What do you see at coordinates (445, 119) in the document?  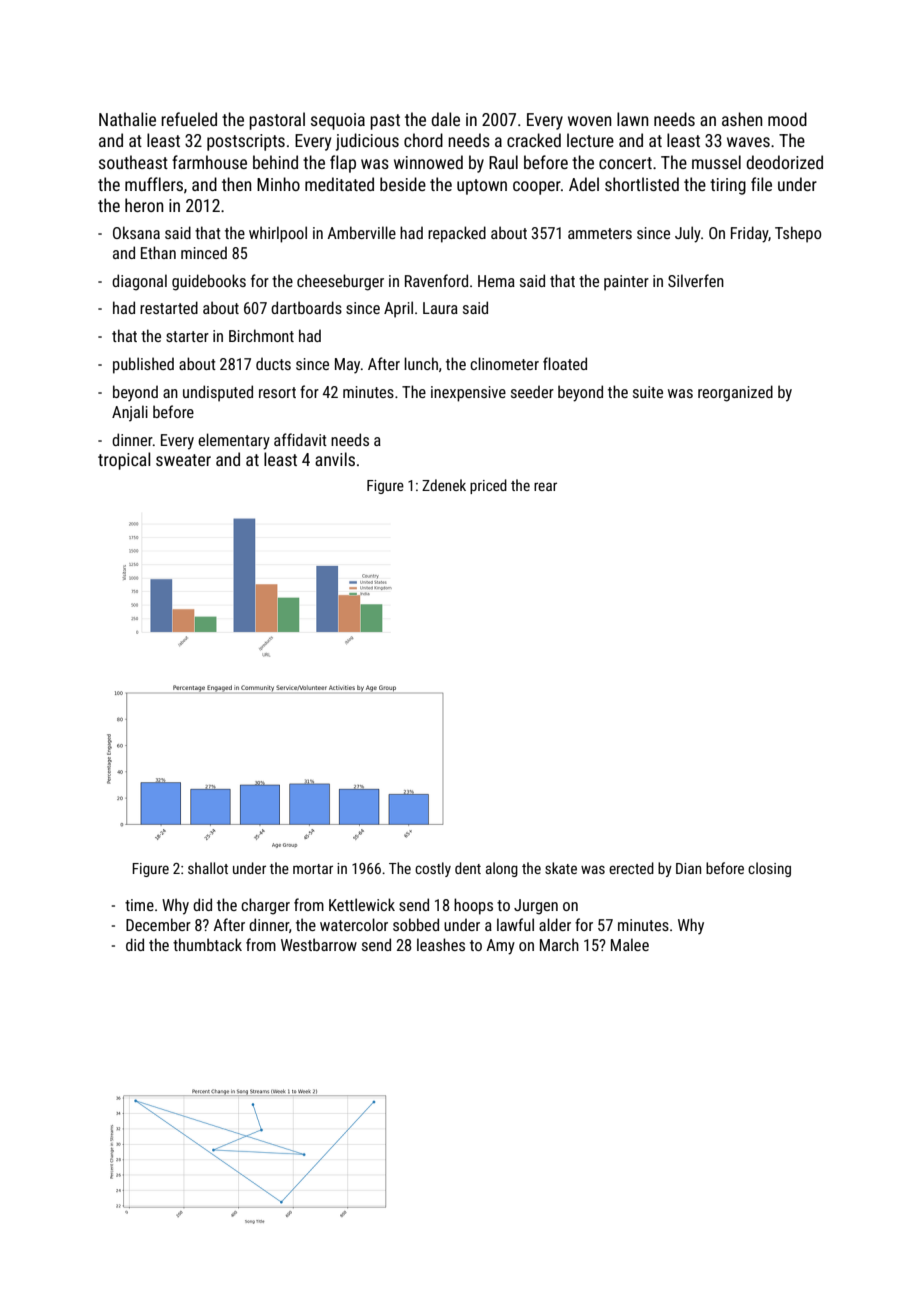 I see `dale` at bounding box center [445, 119].
